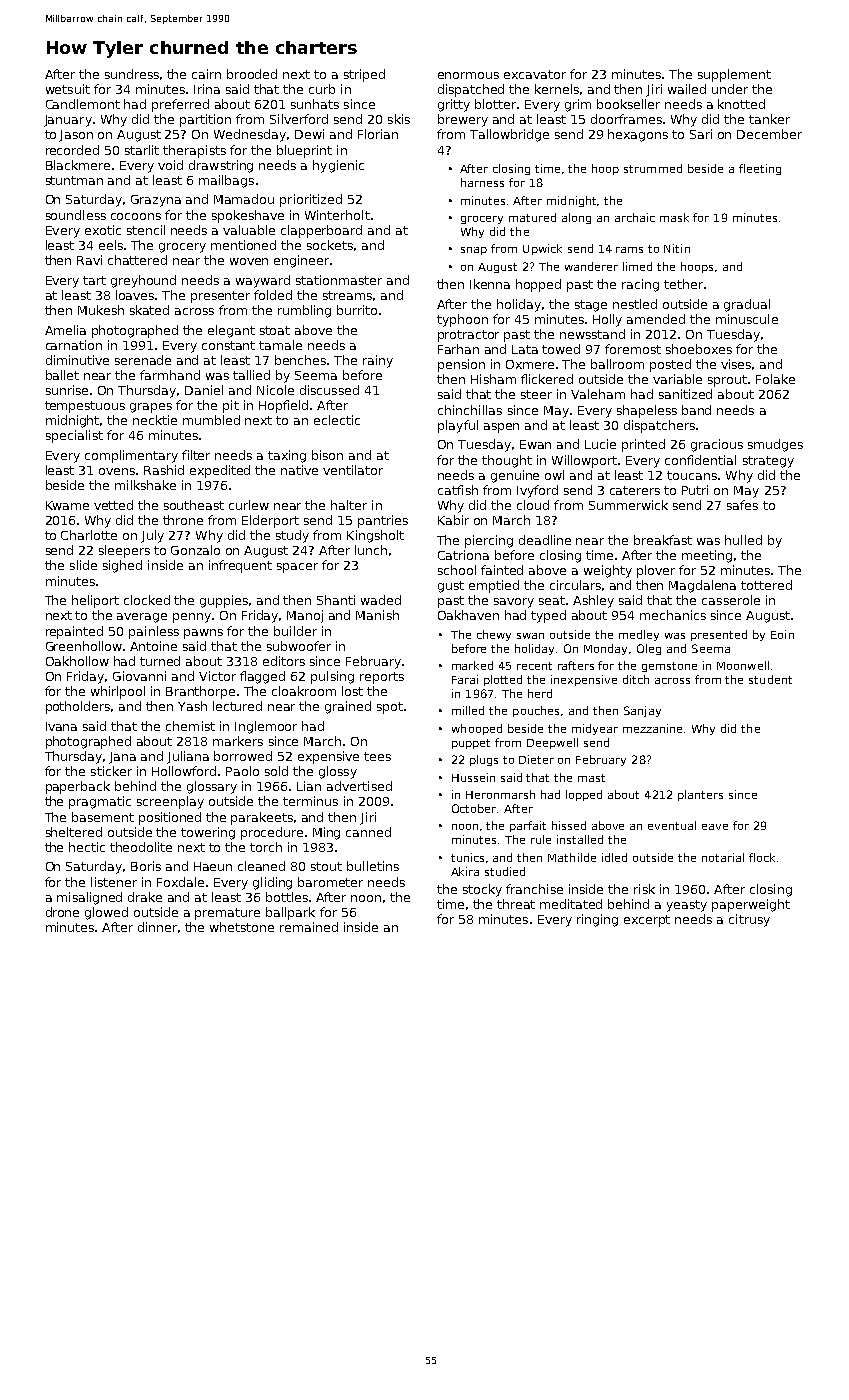 This screenshot has width=849, height=1400. I want to click on wailed, so click(687, 89).
